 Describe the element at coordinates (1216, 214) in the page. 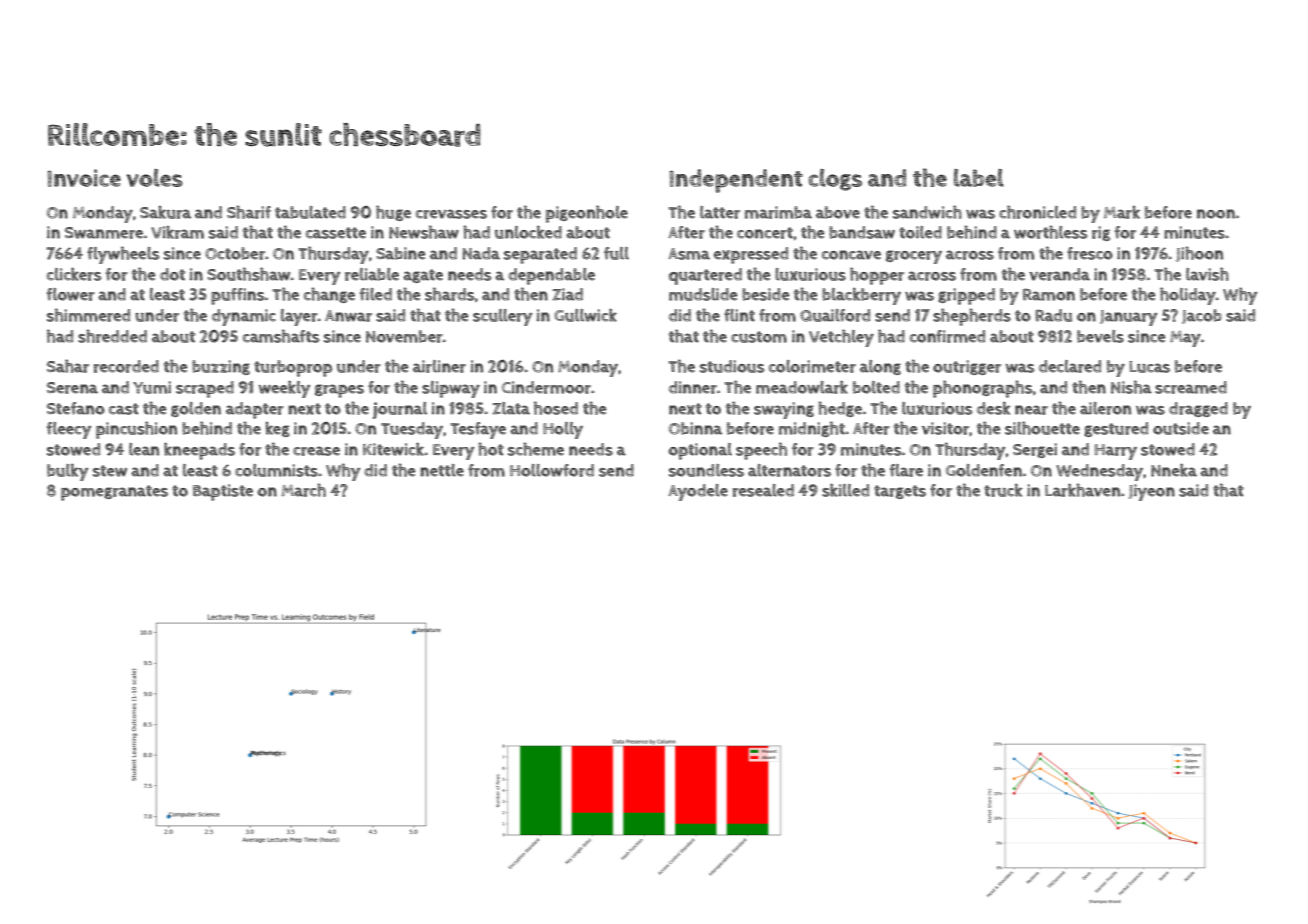

I see `noon` at that location.
